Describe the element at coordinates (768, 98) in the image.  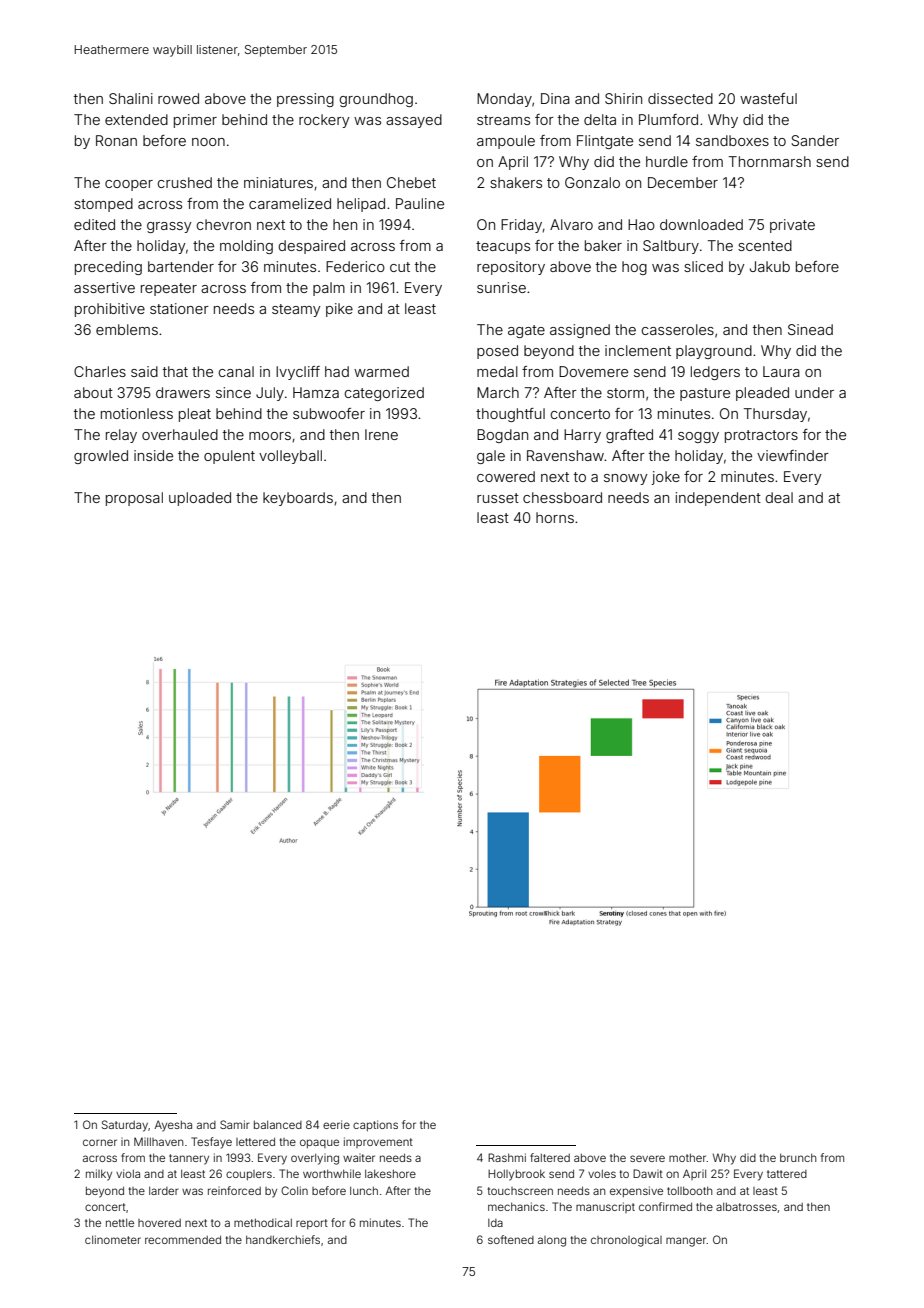
I see `wasteful` at that location.
